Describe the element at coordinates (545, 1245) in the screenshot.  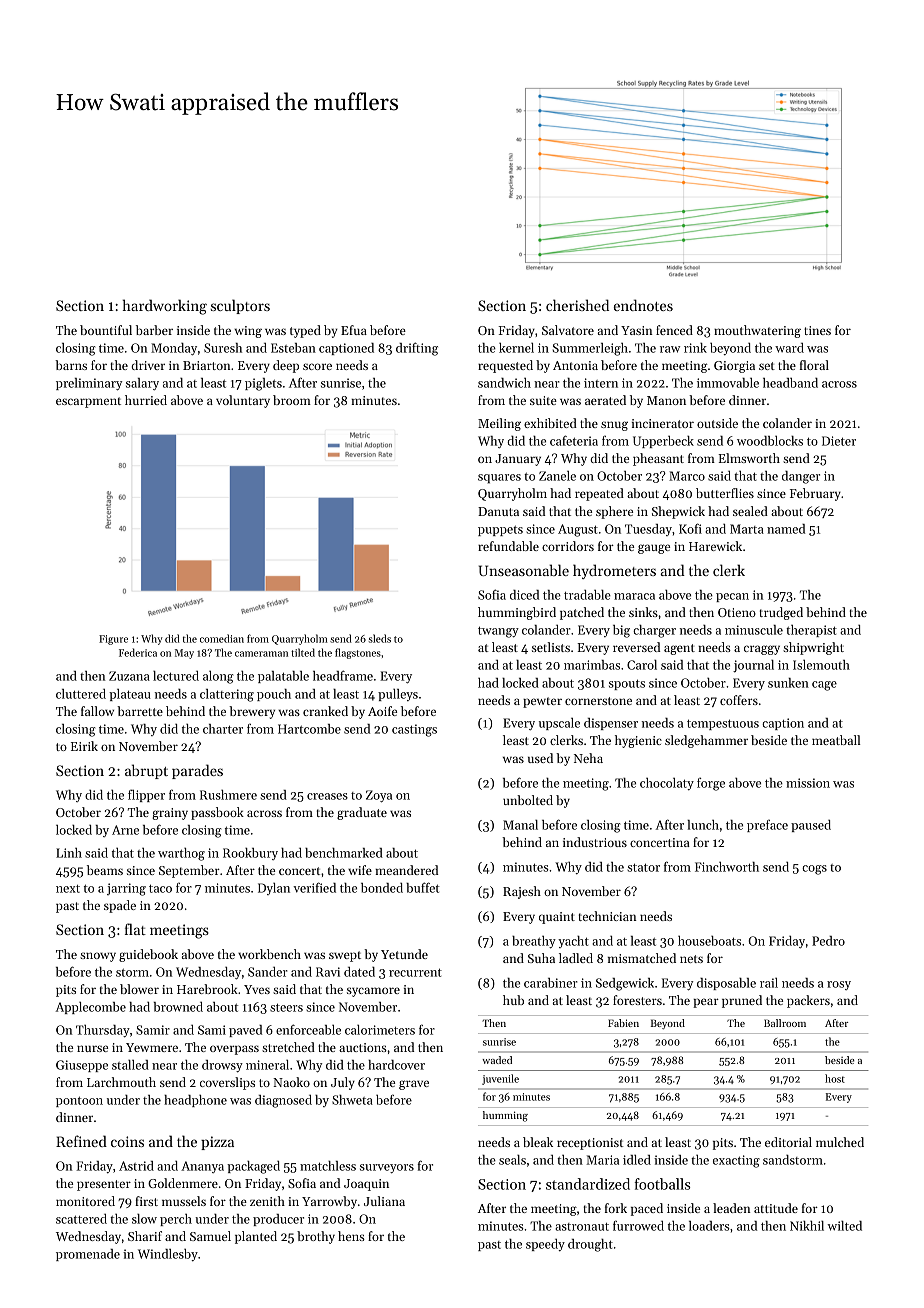
I see `speedy` at that location.
